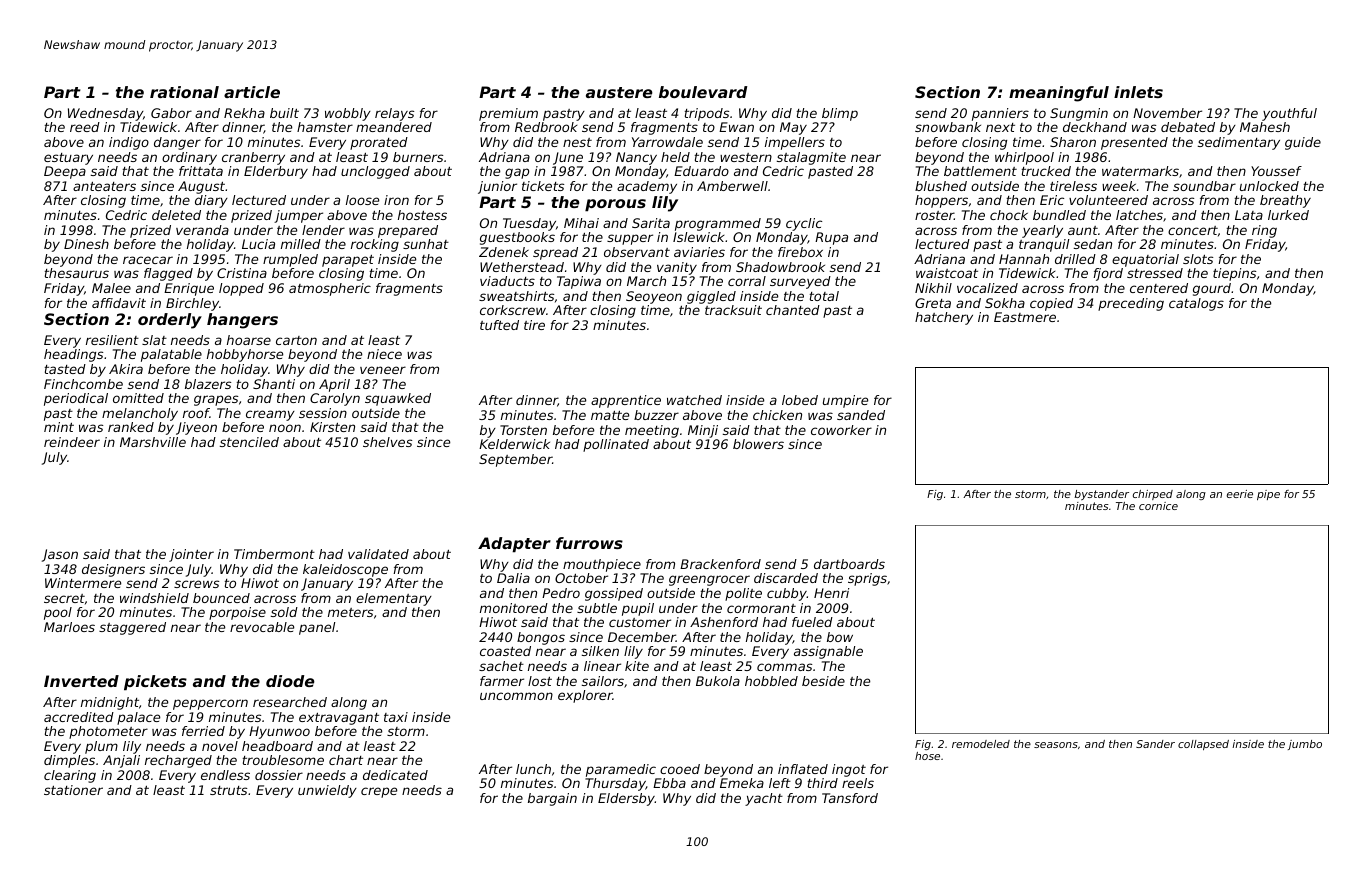  I want to click on week, so click(1119, 186).
